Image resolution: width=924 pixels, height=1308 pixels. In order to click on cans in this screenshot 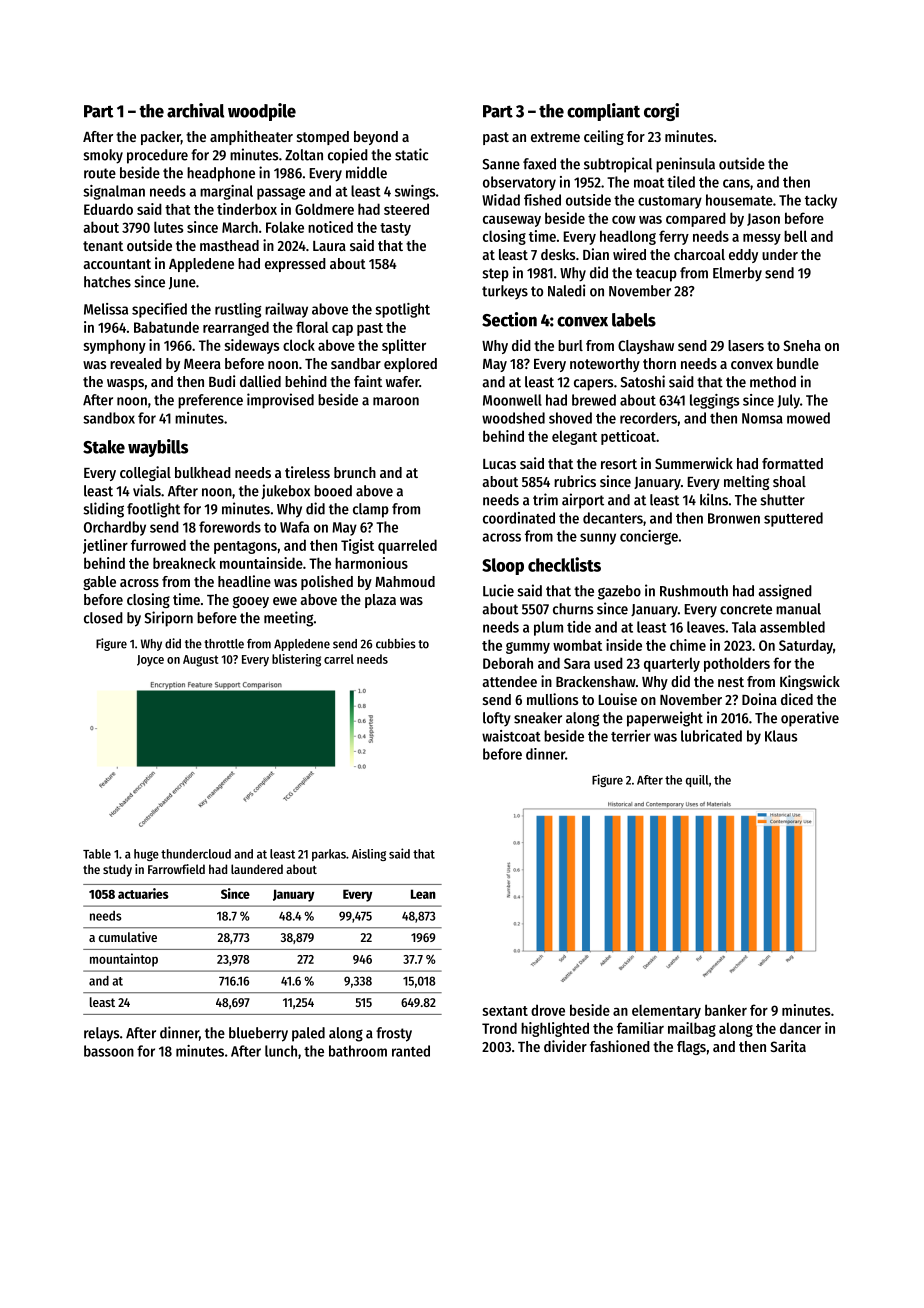, I will do `click(736, 183)`.
